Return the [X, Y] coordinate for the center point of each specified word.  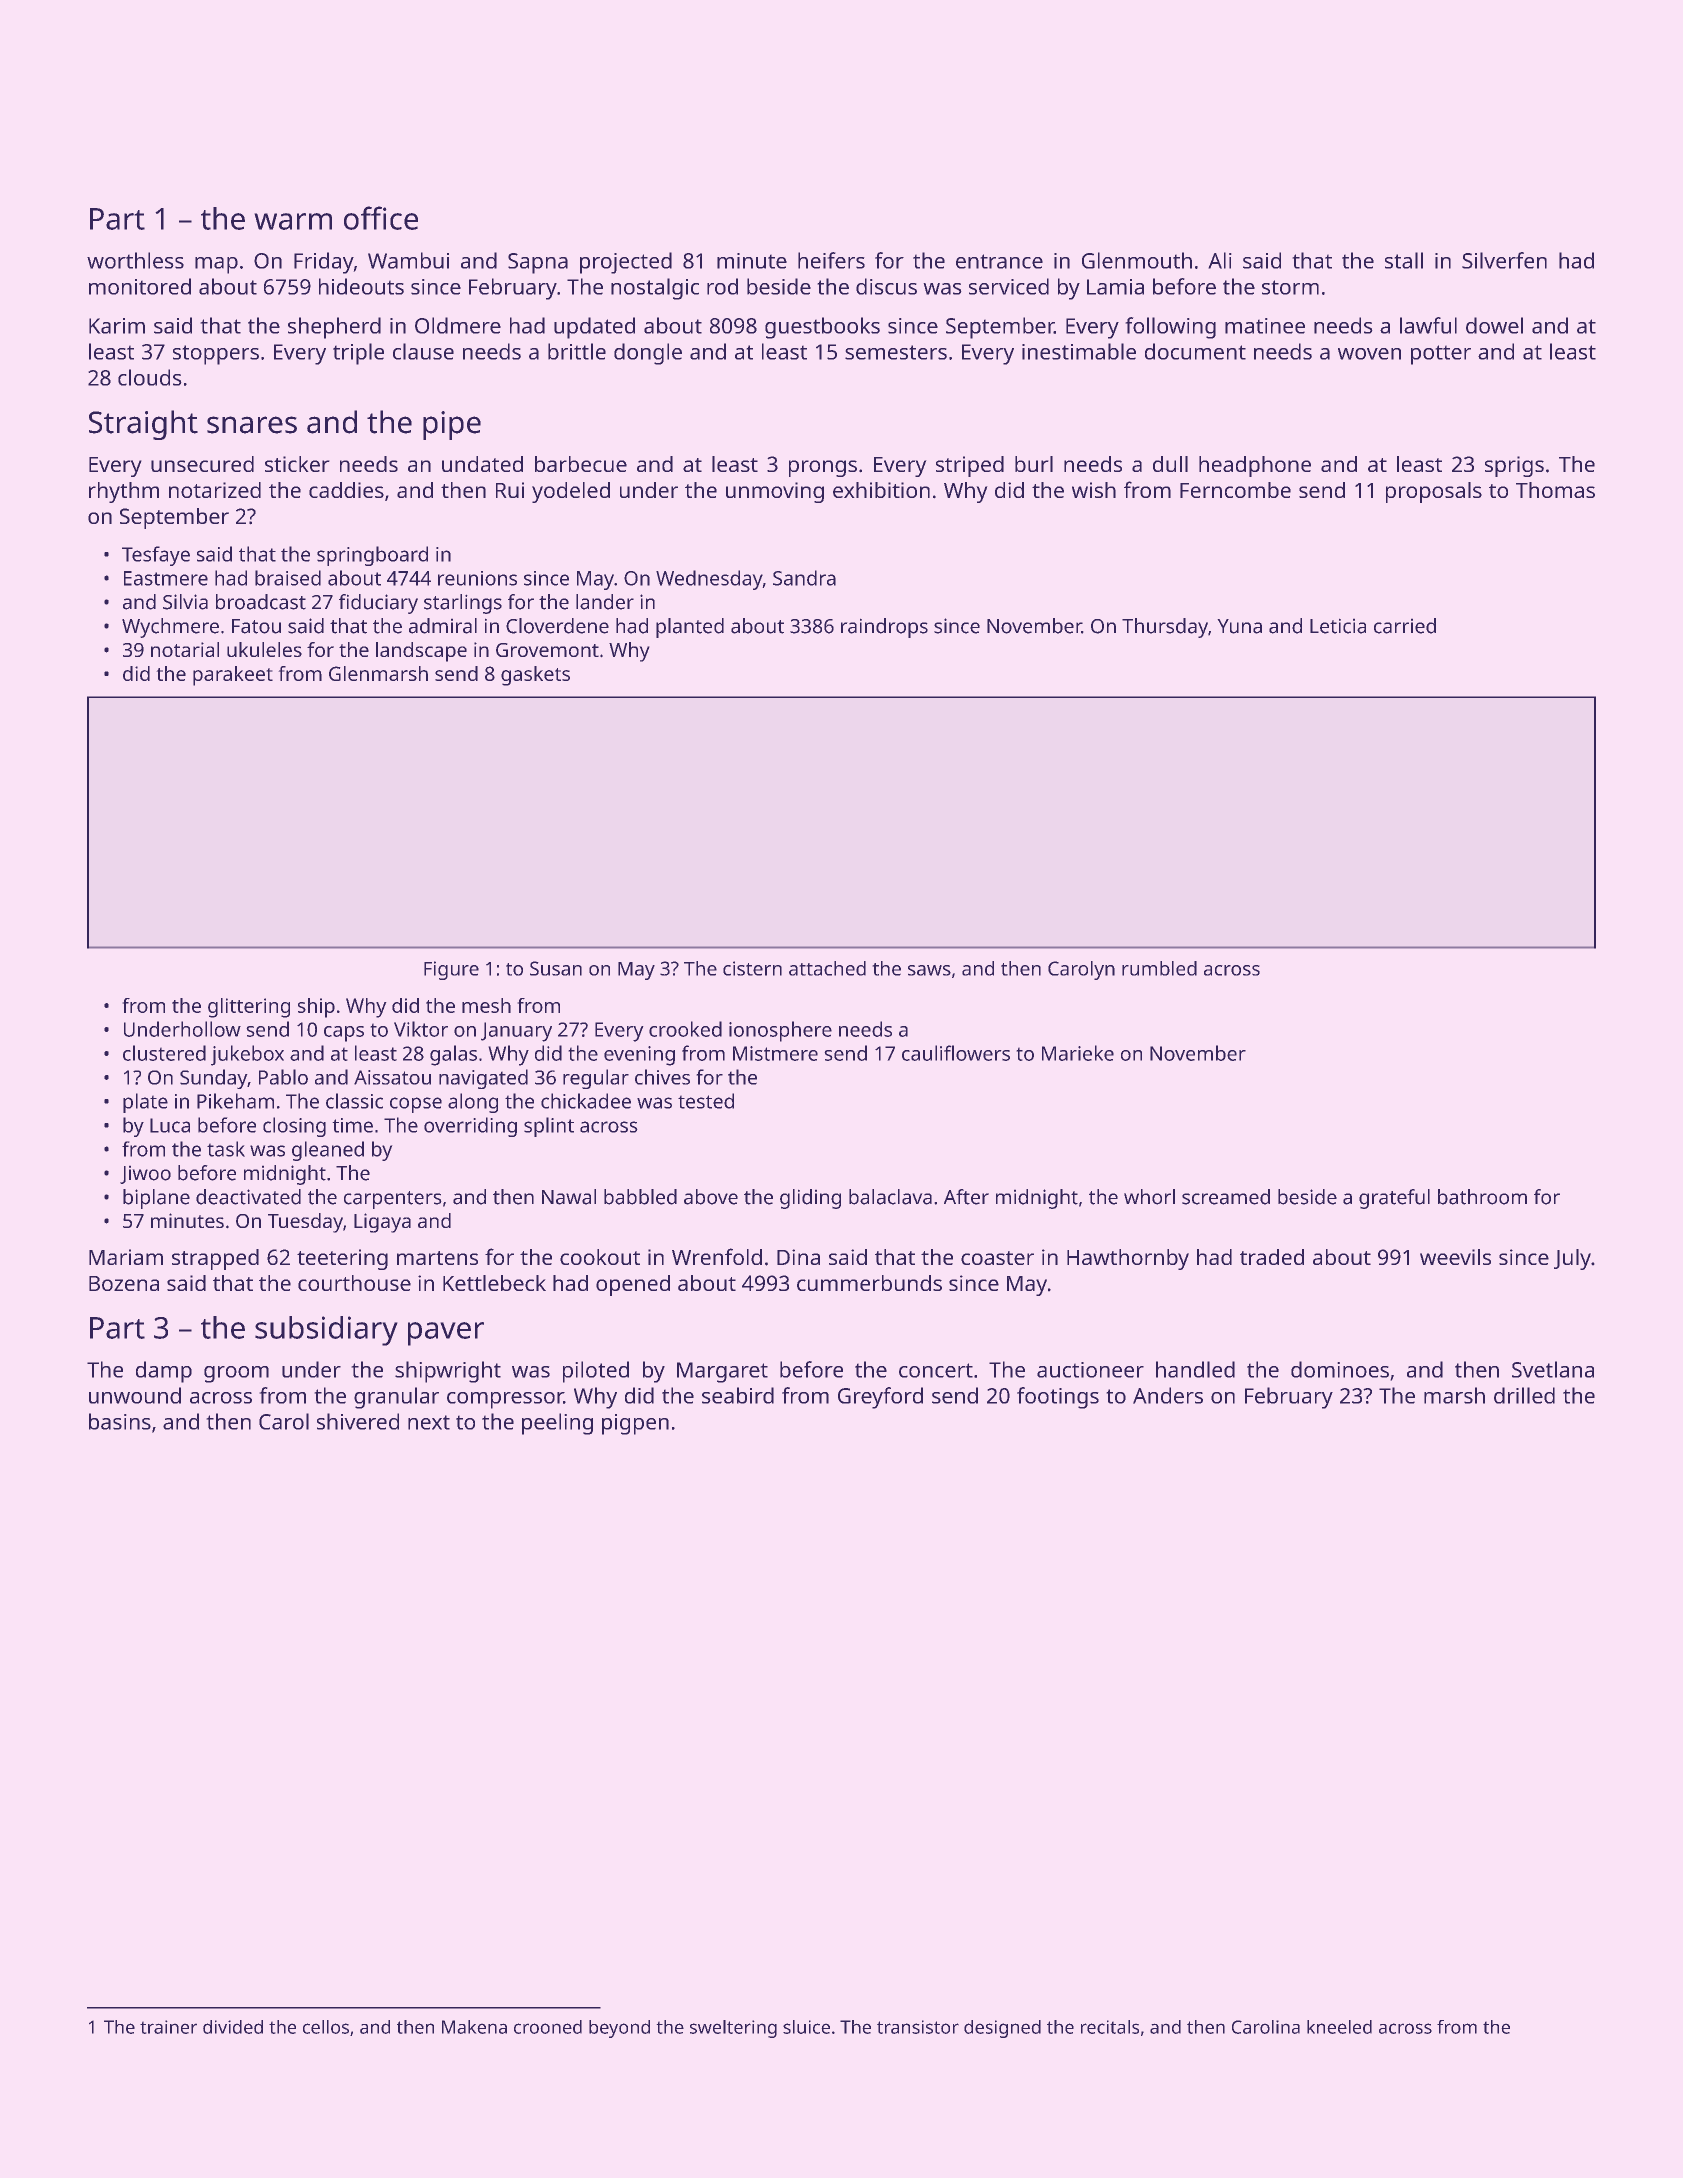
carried [1405, 626]
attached [827, 968]
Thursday [1165, 628]
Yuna [1239, 626]
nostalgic [655, 289]
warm [293, 221]
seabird [738, 1395]
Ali [1220, 260]
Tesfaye [156, 556]
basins [120, 1421]
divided [233, 2027]
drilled [1524, 1395]
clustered [164, 1053]
